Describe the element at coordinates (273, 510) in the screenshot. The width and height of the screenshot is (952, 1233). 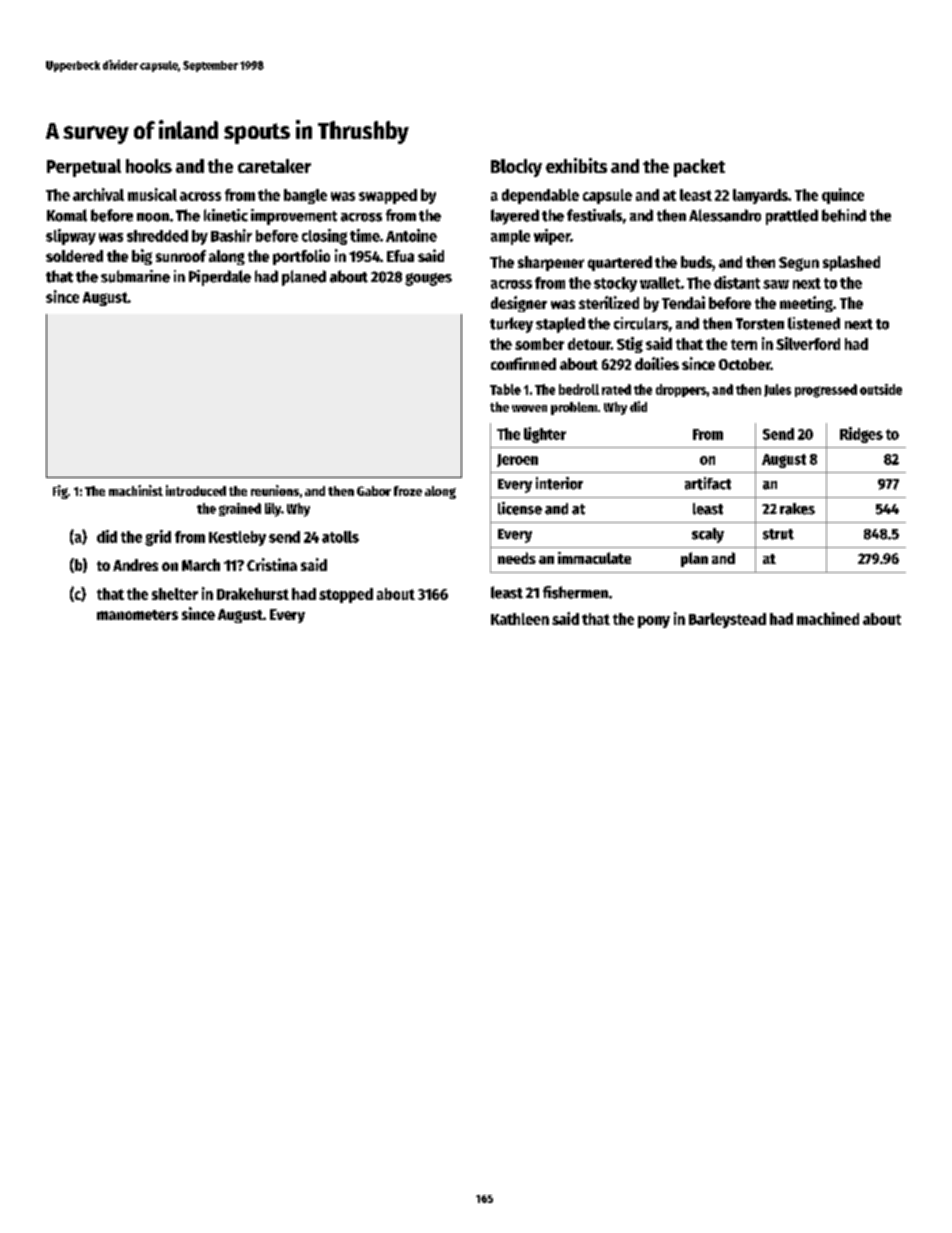
I see `lily` at that location.
